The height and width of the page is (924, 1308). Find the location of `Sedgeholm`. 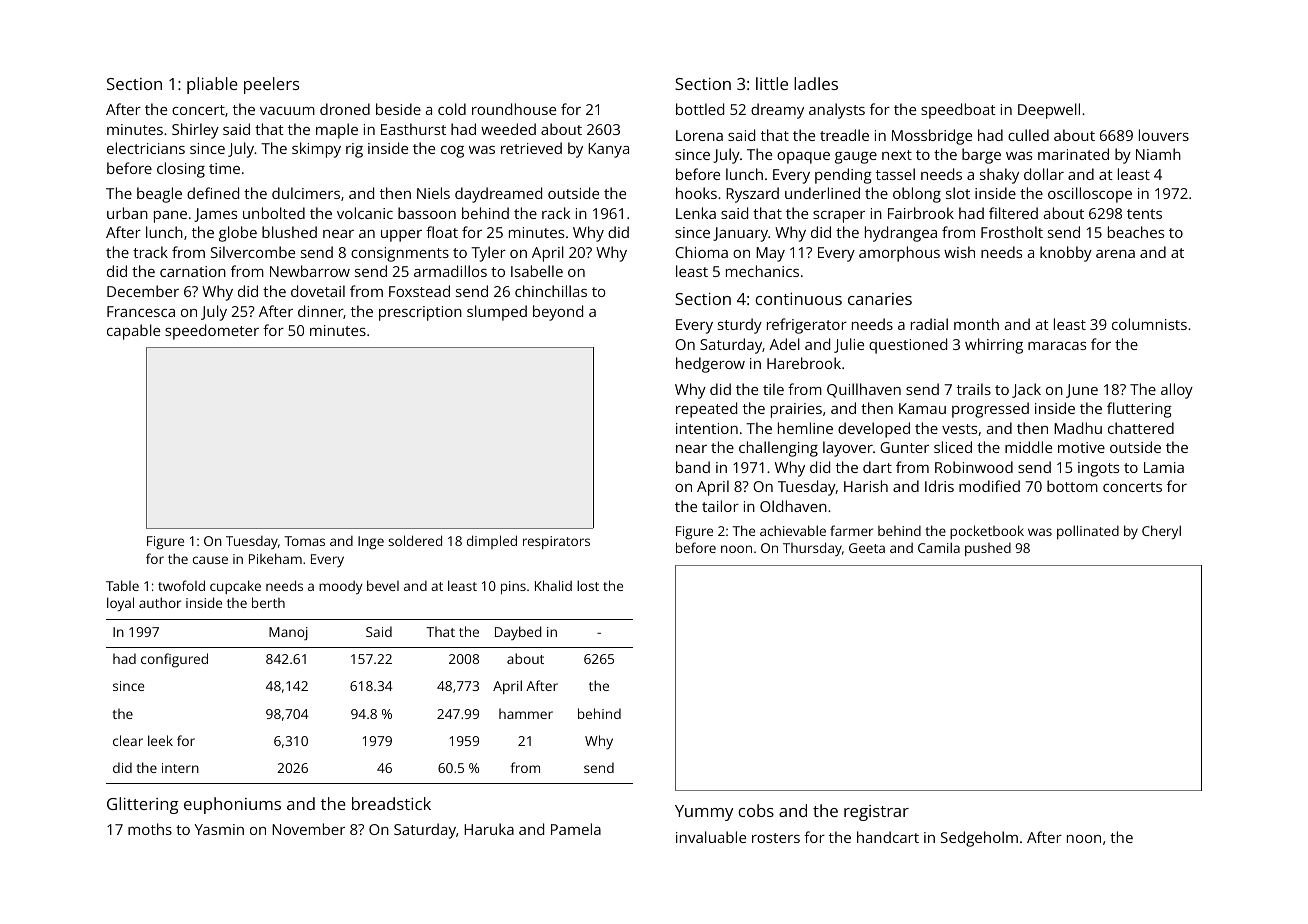

Sedgeholm is located at coordinates (979, 839).
